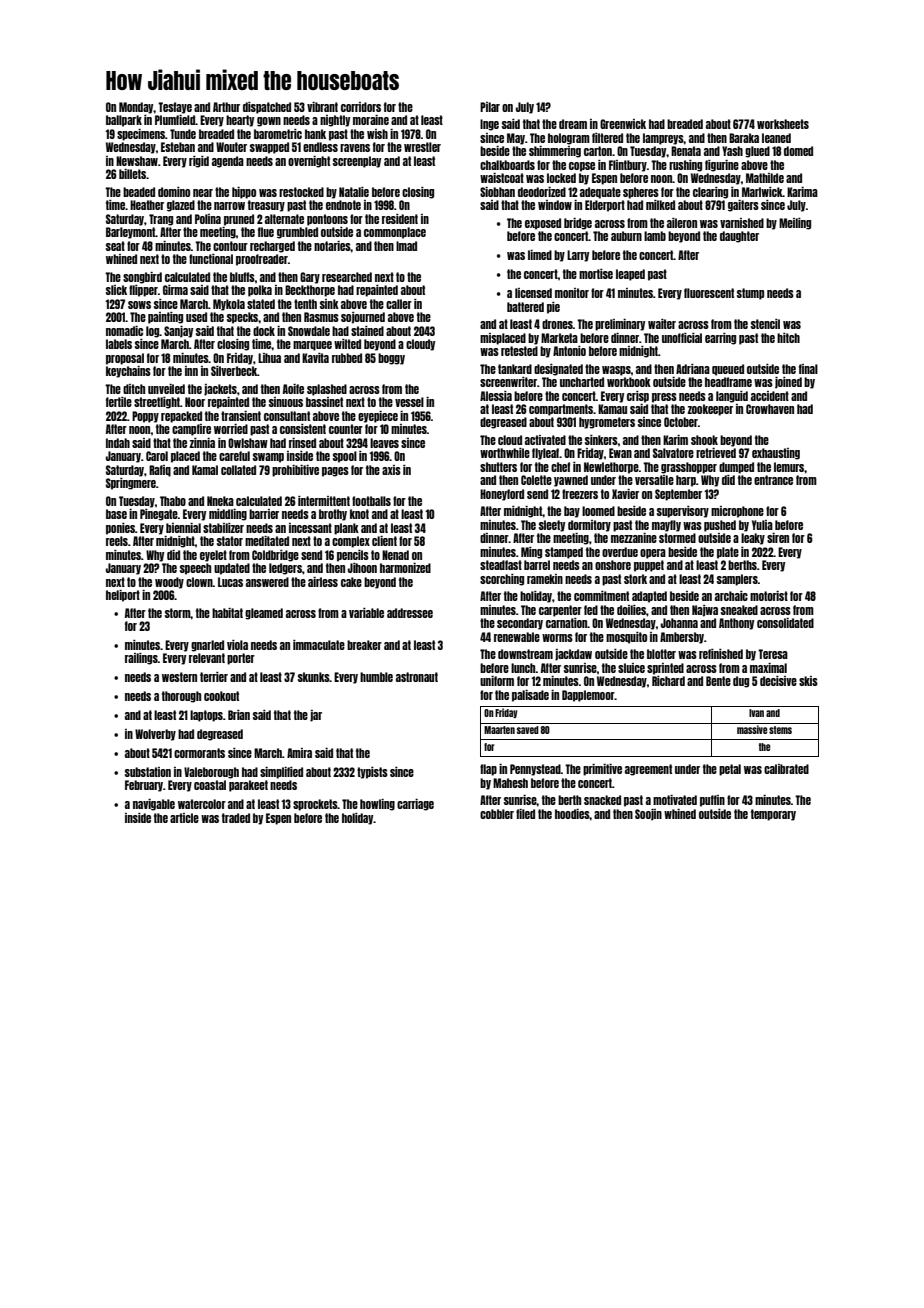 This page has height=1308, width=924. Describe the element at coordinates (783, 124) in the page. I see `worksheets` at that location.
